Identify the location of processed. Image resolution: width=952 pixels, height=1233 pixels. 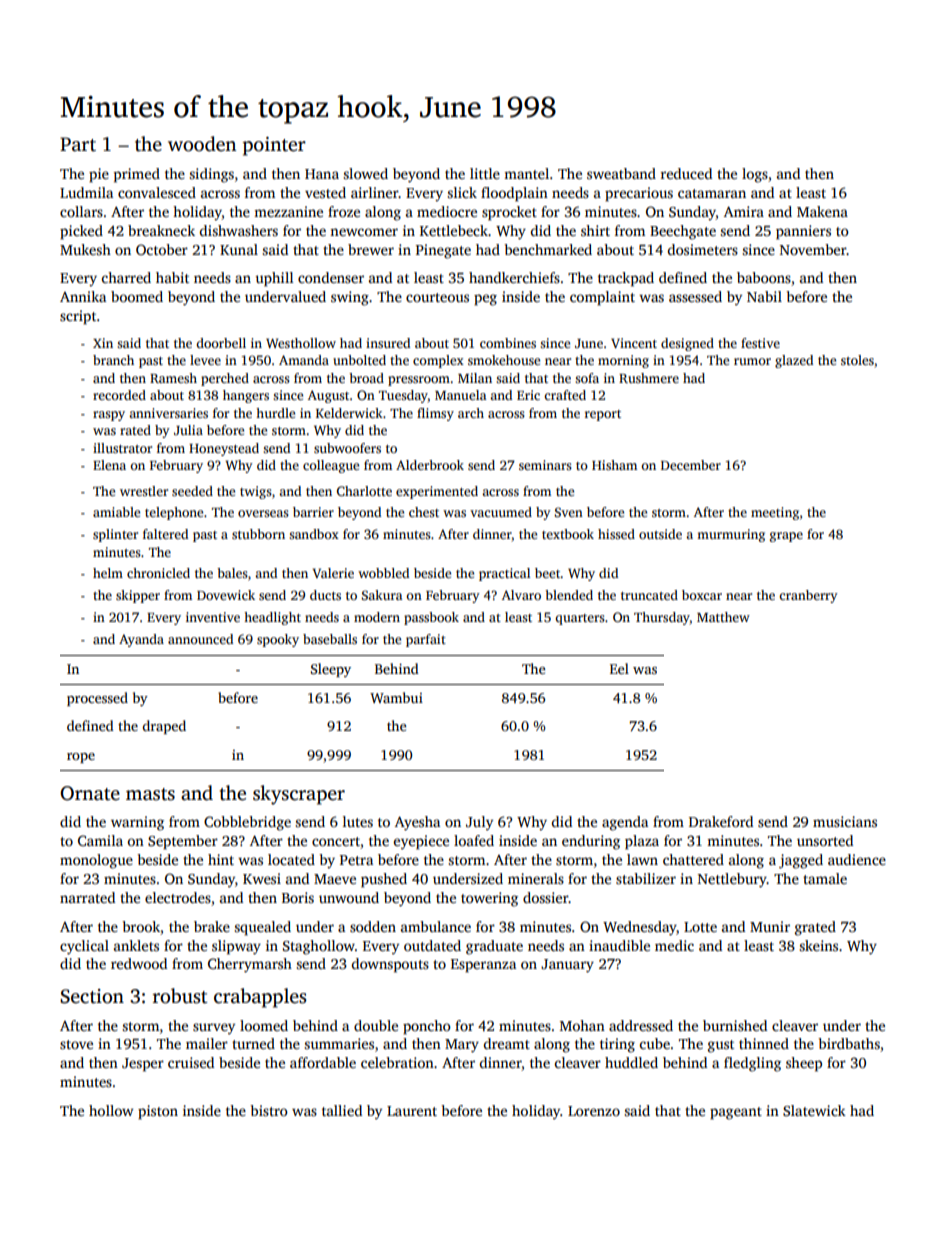
(97, 699).
